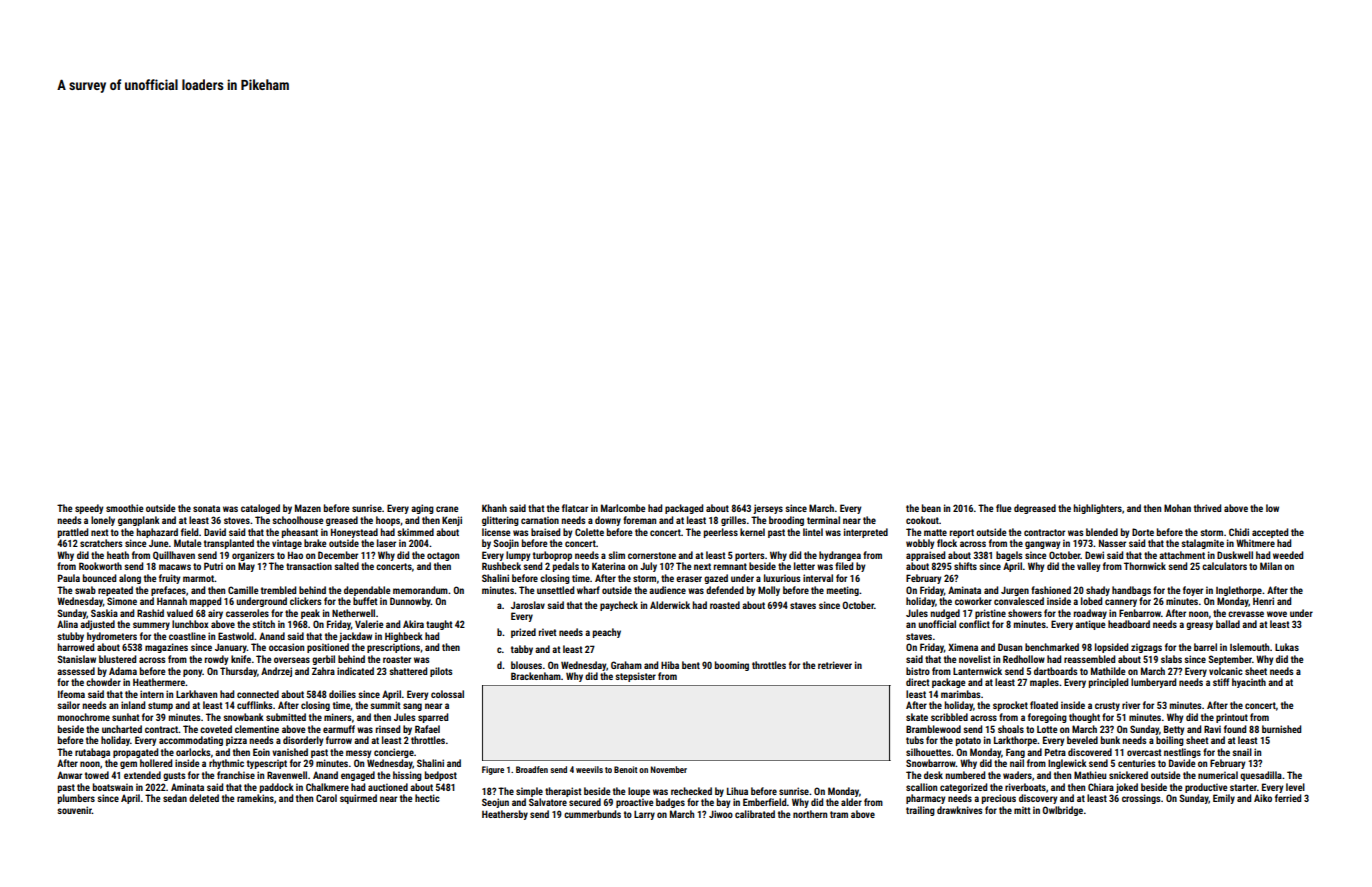 The width and height of the screenshot is (1372, 887). What do you see at coordinates (1062, 811) in the screenshot?
I see `Owlbridge` at bounding box center [1062, 811].
